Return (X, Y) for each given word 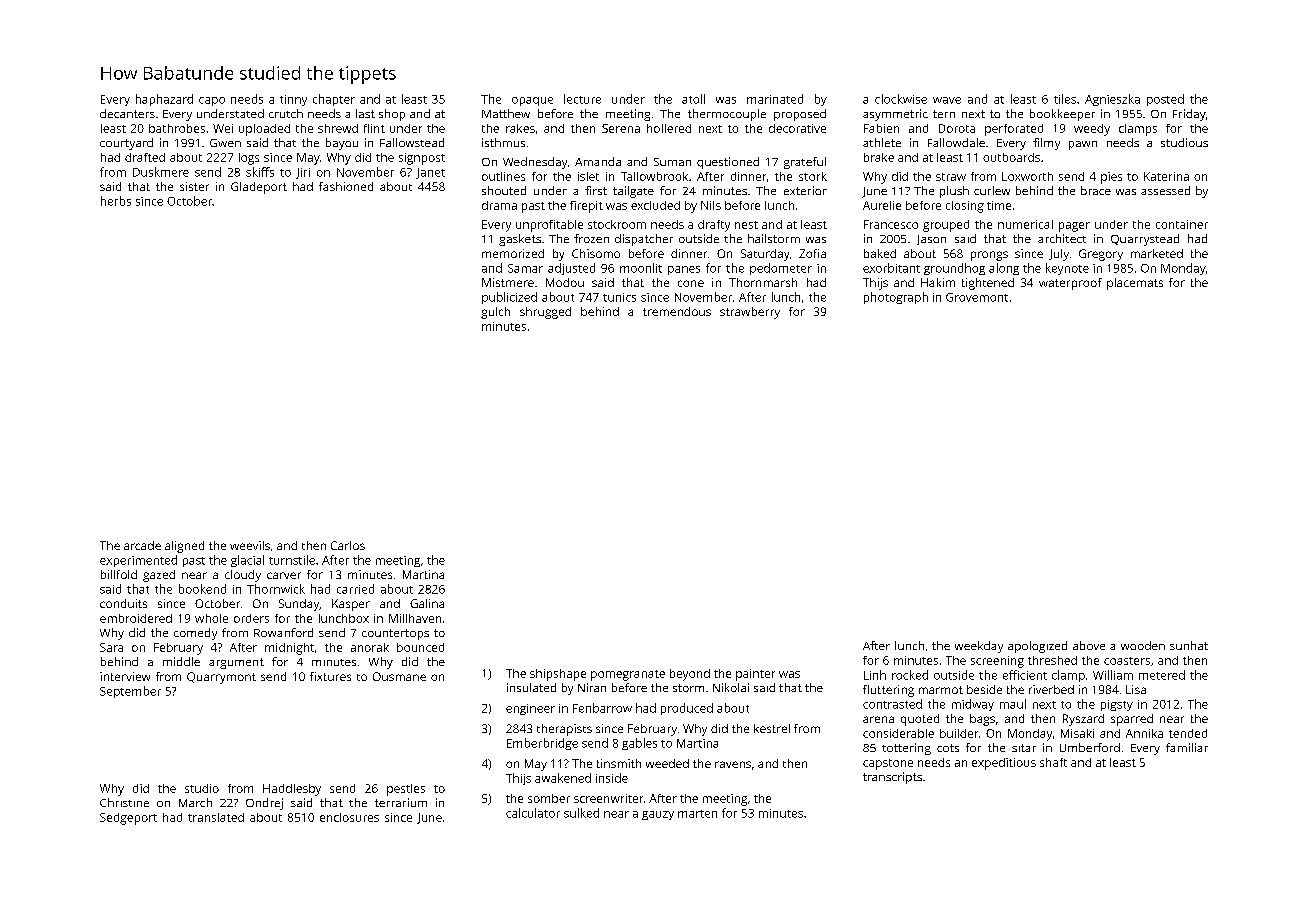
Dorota (957, 128)
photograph (896, 298)
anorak (370, 647)
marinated (775, 99)
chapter (334, 100)
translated (216, 817)
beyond (690, 675)
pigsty (1117, 705)
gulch (495, 313)
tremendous (677, 311)
